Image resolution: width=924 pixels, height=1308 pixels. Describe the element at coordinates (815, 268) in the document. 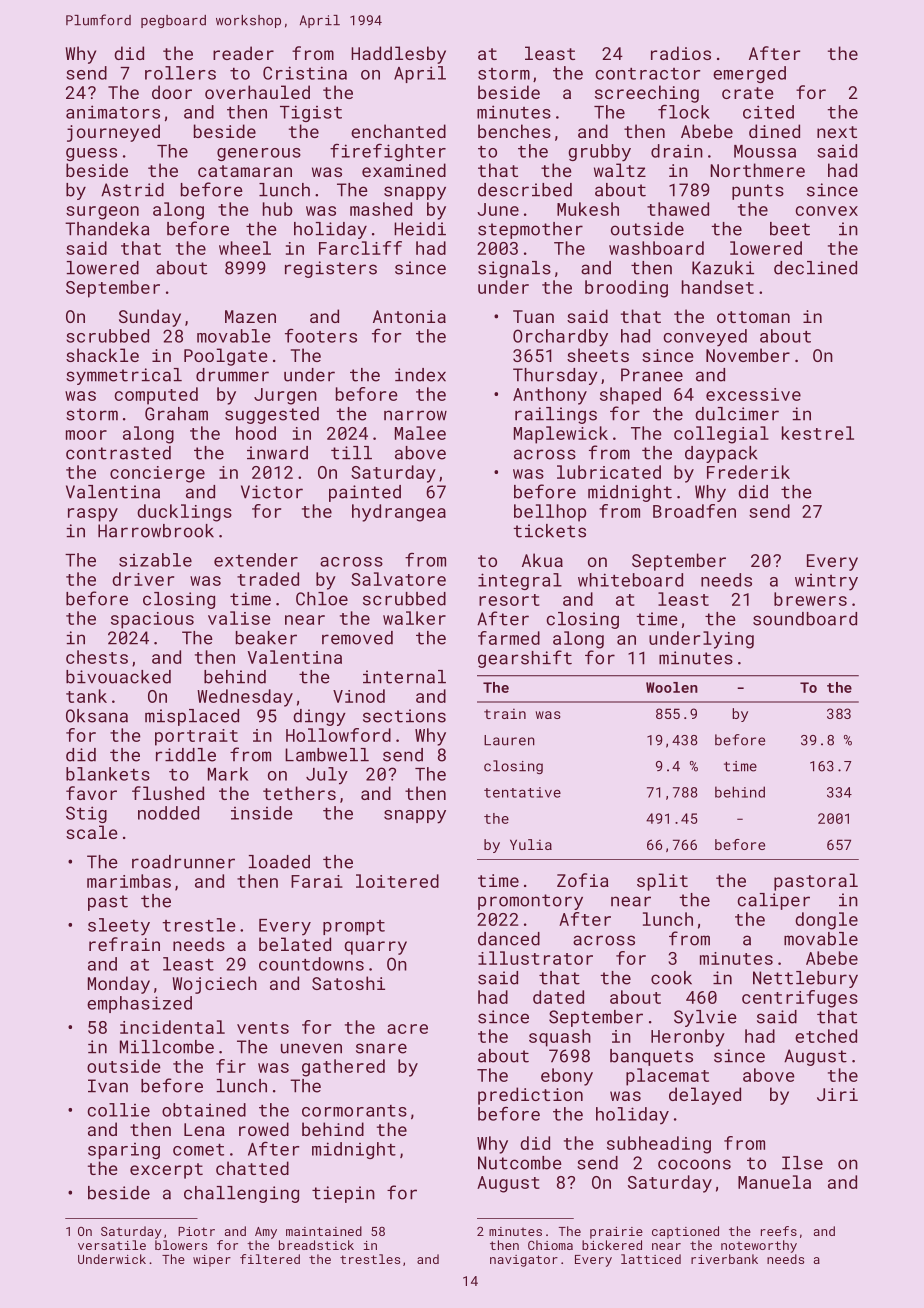

I see `declined` at that location.
